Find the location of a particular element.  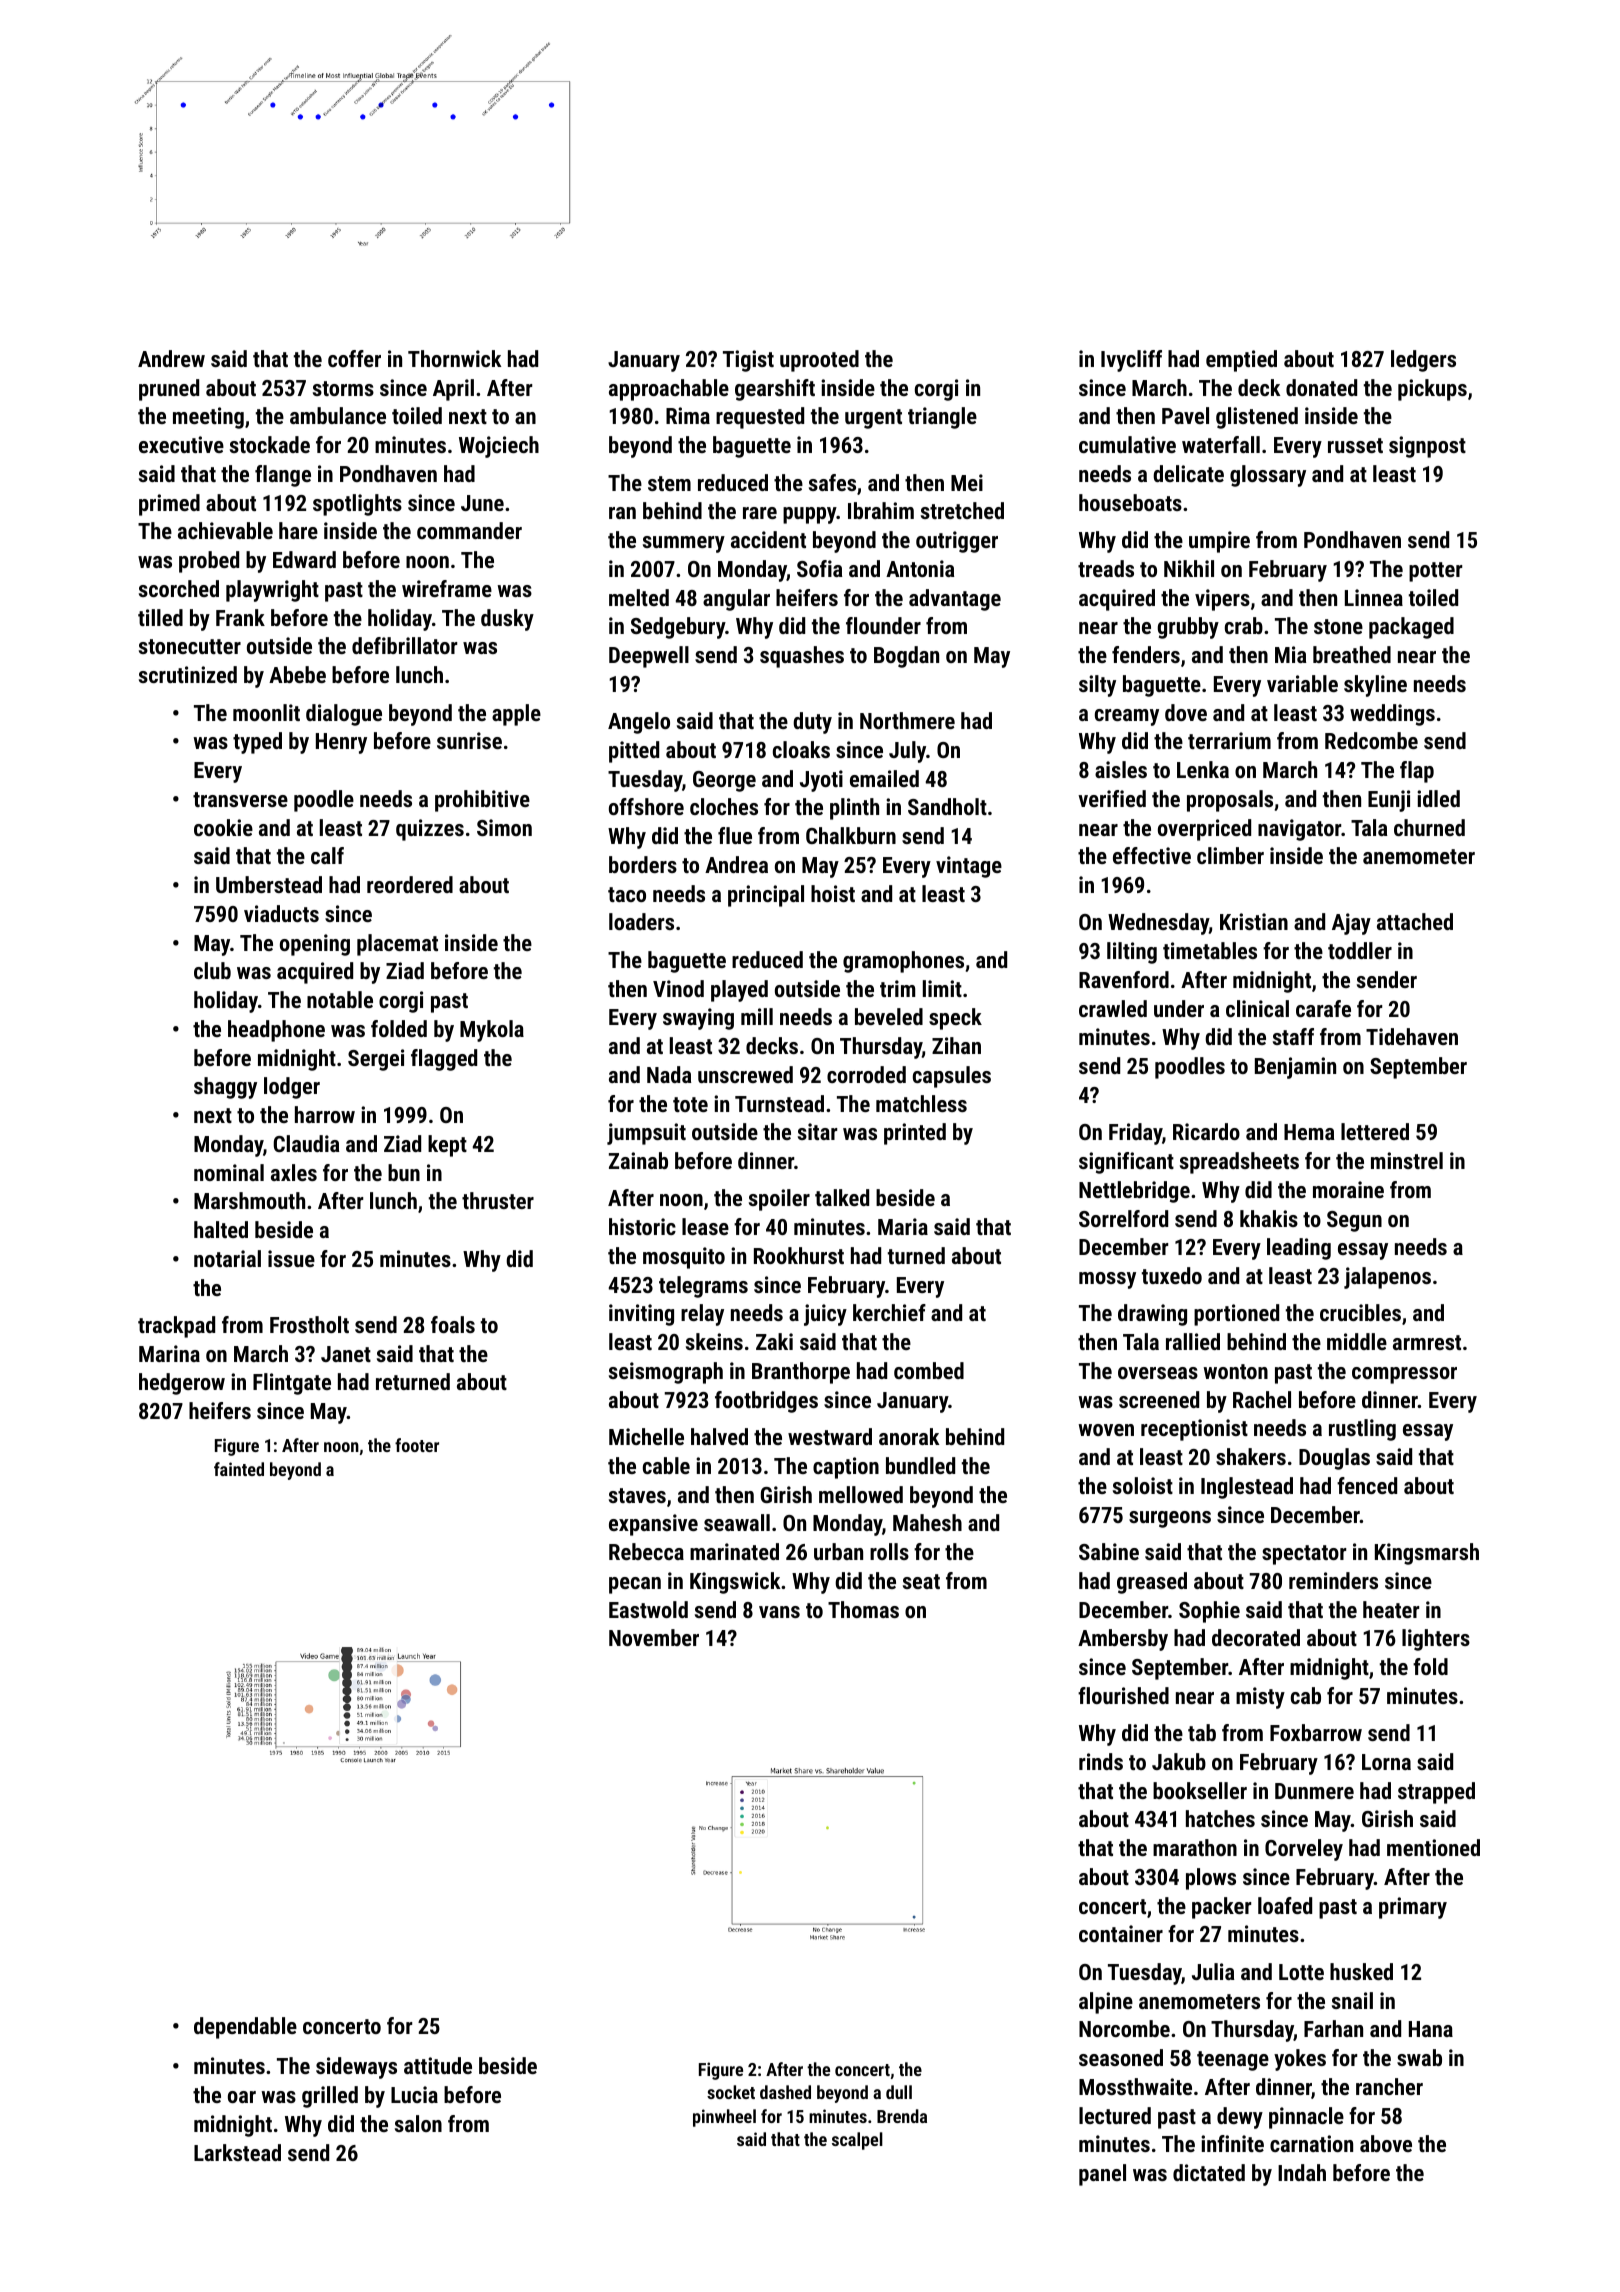

flagged is located at coordinates (444, 1060).
